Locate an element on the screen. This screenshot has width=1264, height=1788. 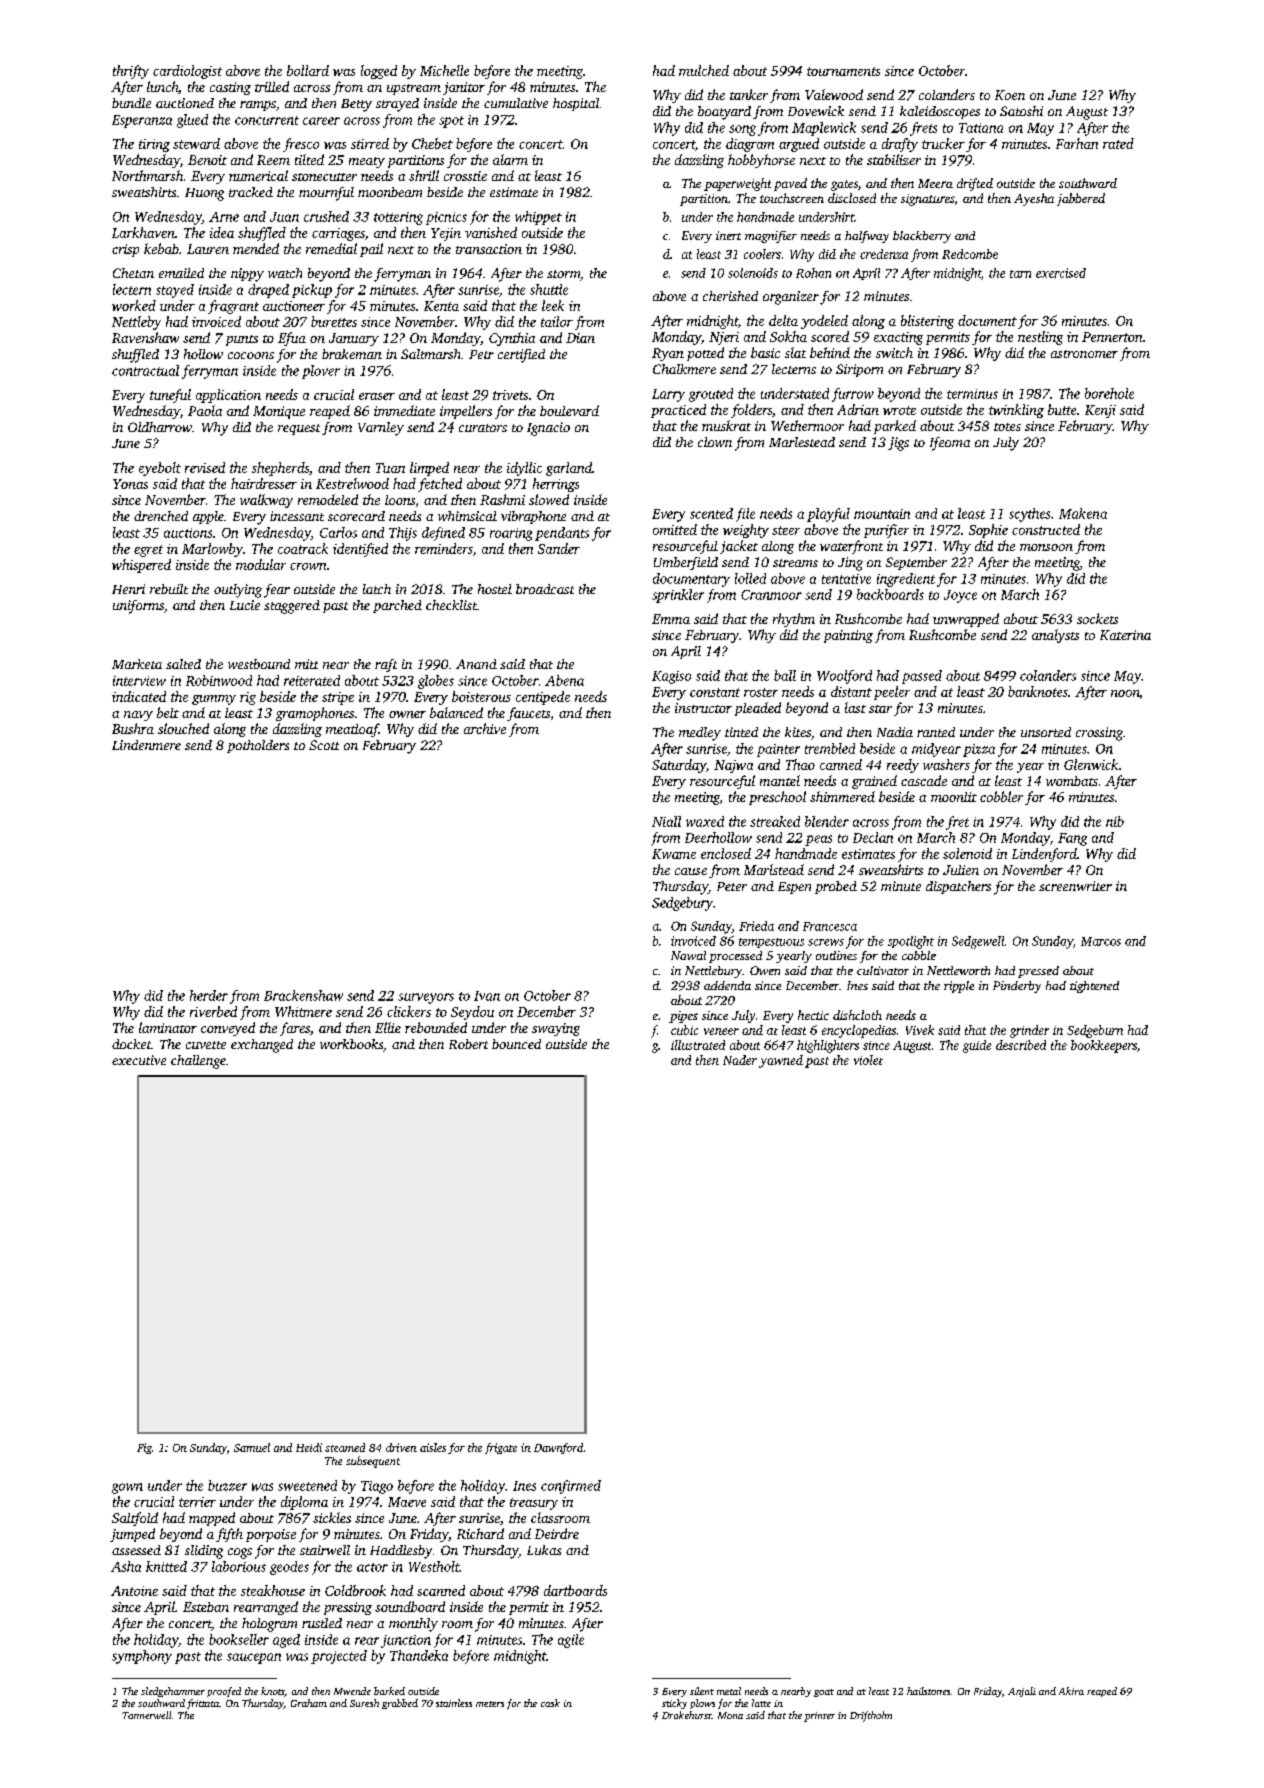
Koen is located at coordinates (1010, 95).
